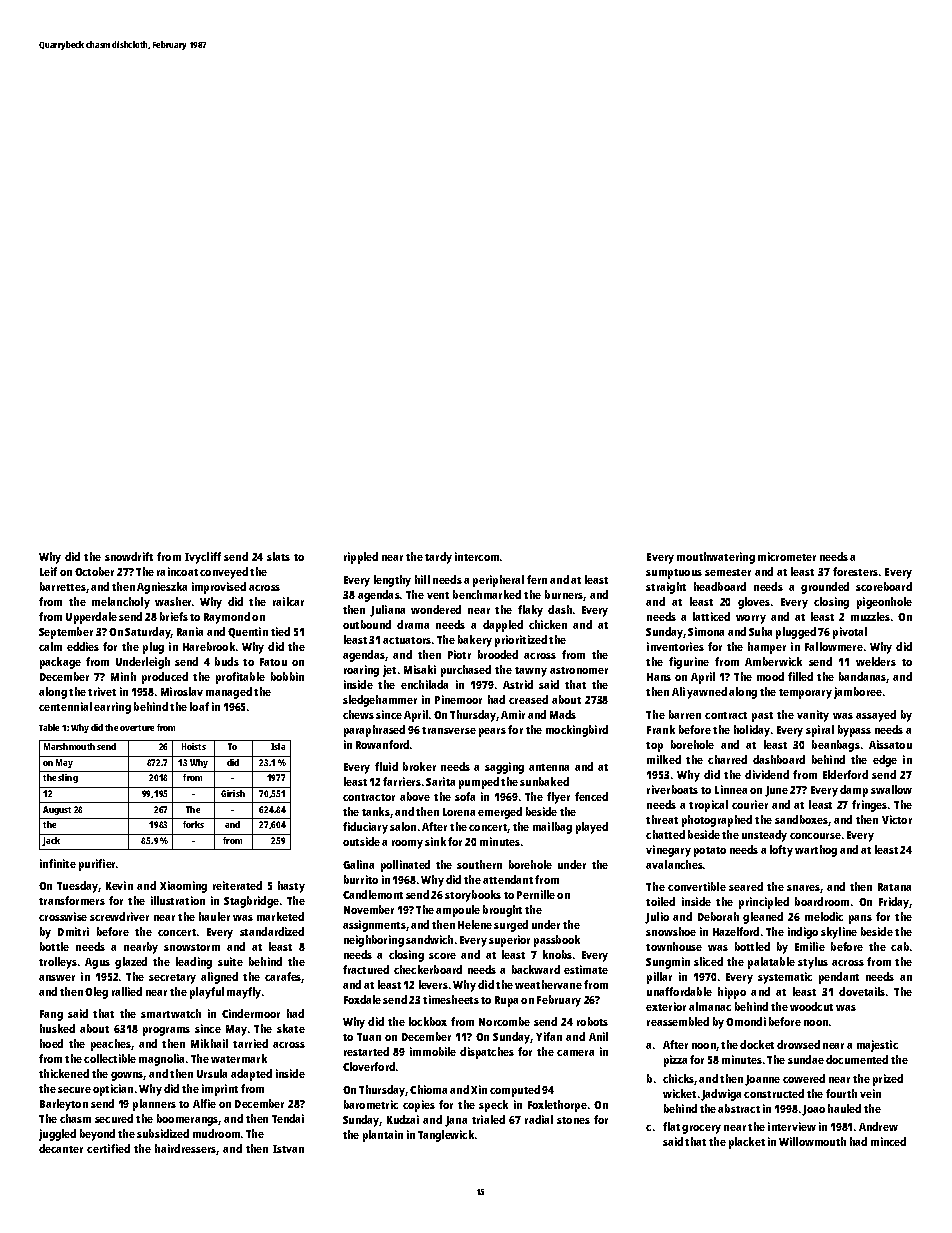 The height and width of the screenshot is (1233, 952). I want to click on Amberwick, so click(773, 661).
